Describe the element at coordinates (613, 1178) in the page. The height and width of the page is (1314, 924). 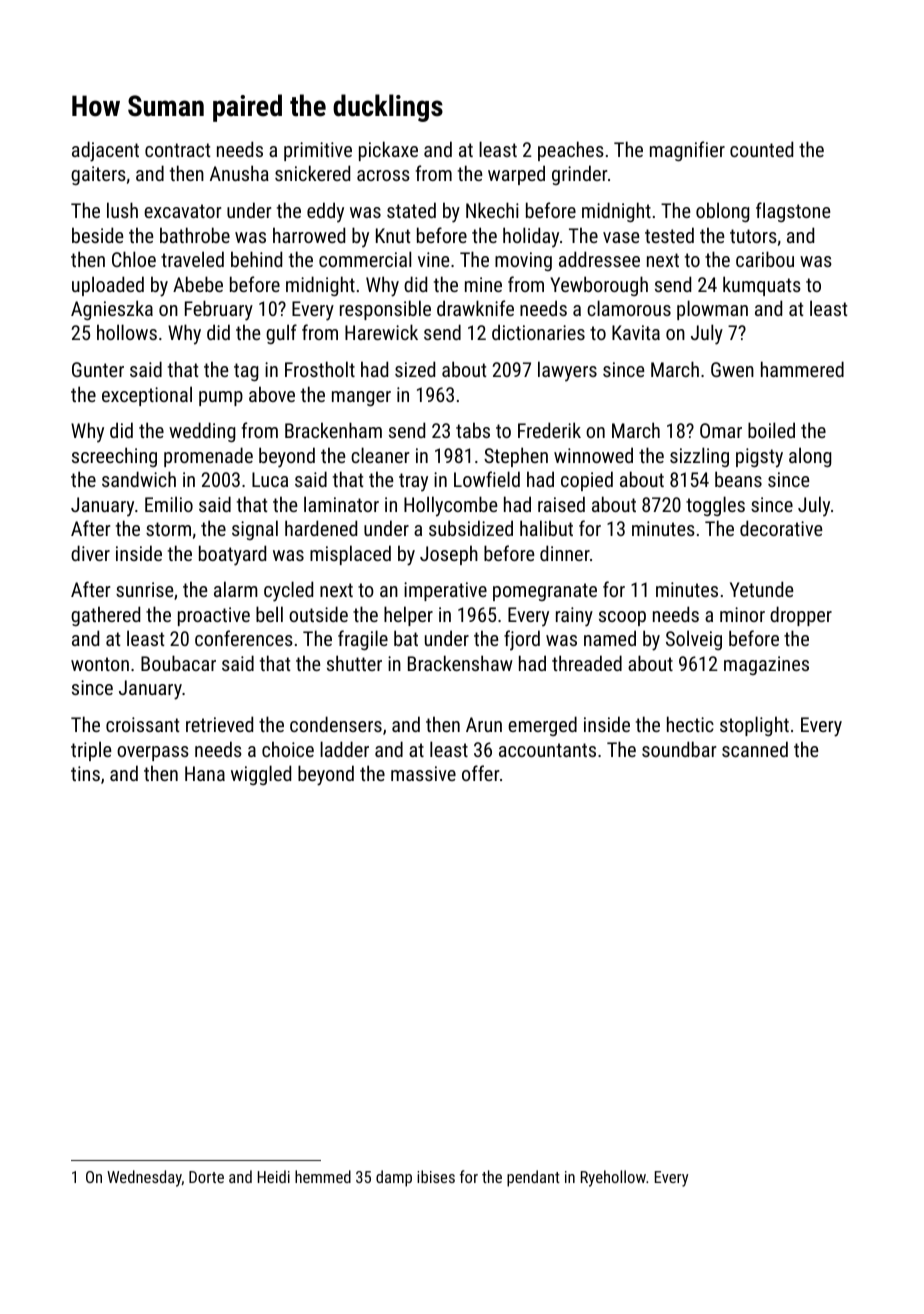
I see `Ryehollow` at that location.
